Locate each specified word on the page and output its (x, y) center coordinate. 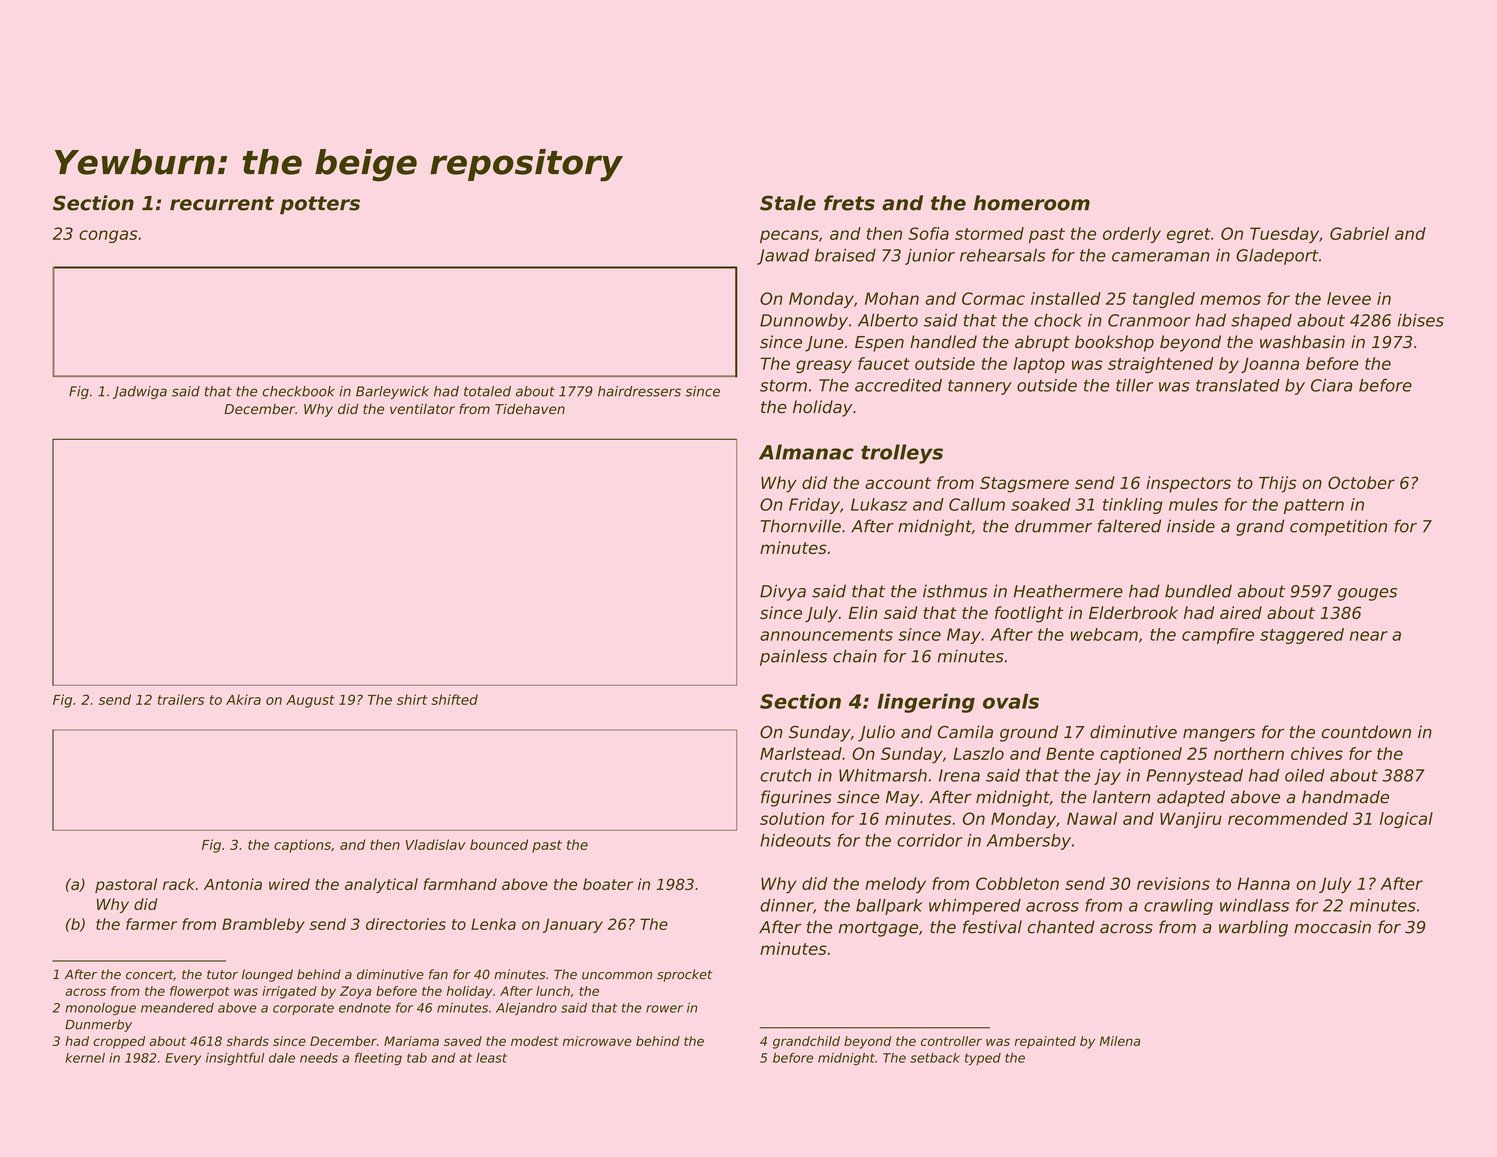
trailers (181, 699)
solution (792, 818)
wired (289, 884)
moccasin (1332, 927)
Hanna (1263, 883)
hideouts (795, 840)
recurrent (222, 203)
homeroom (1032, 203)
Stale (788, 203)
